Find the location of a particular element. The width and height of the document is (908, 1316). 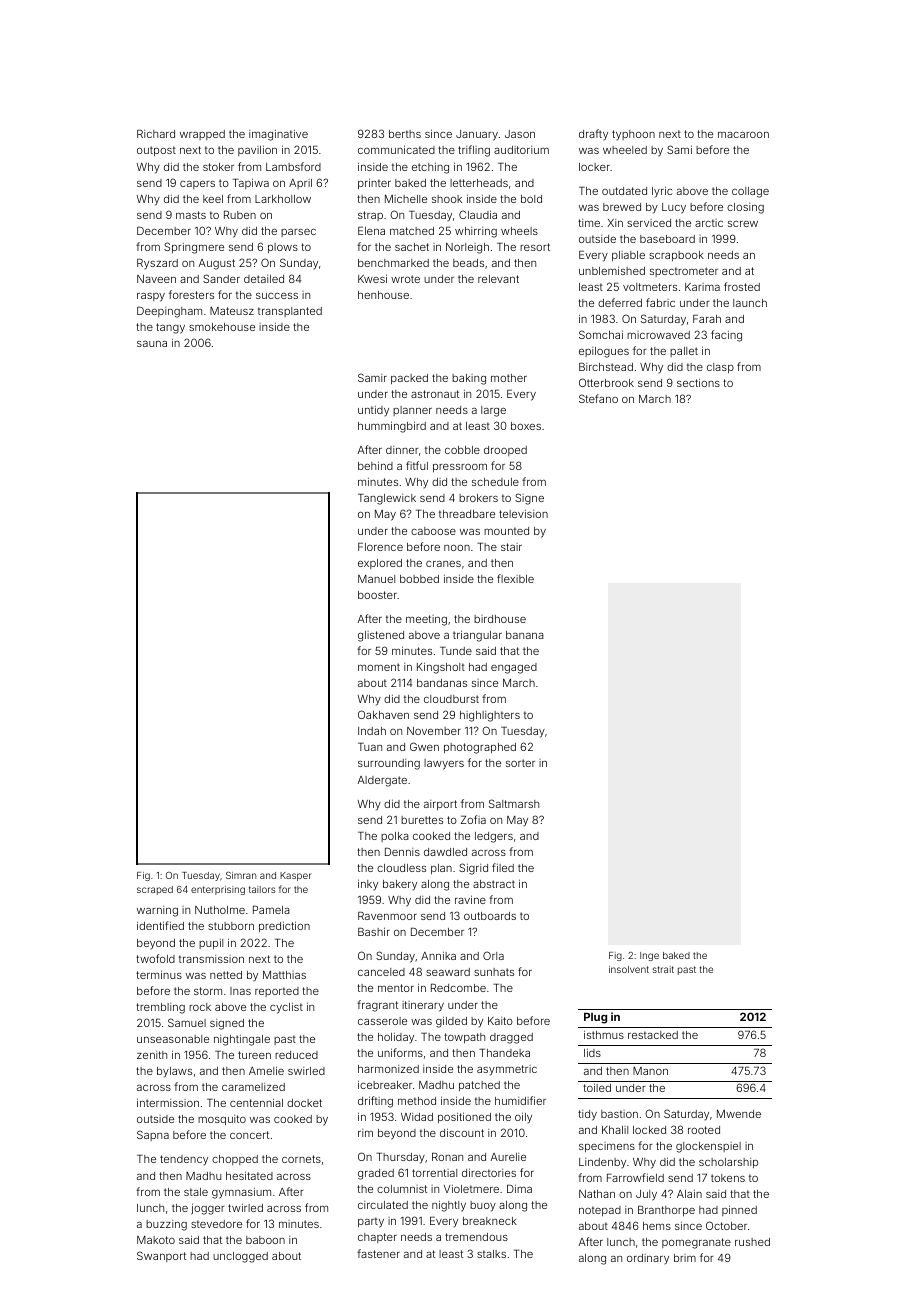

Aldergate is located at coordinates (382, 781).
